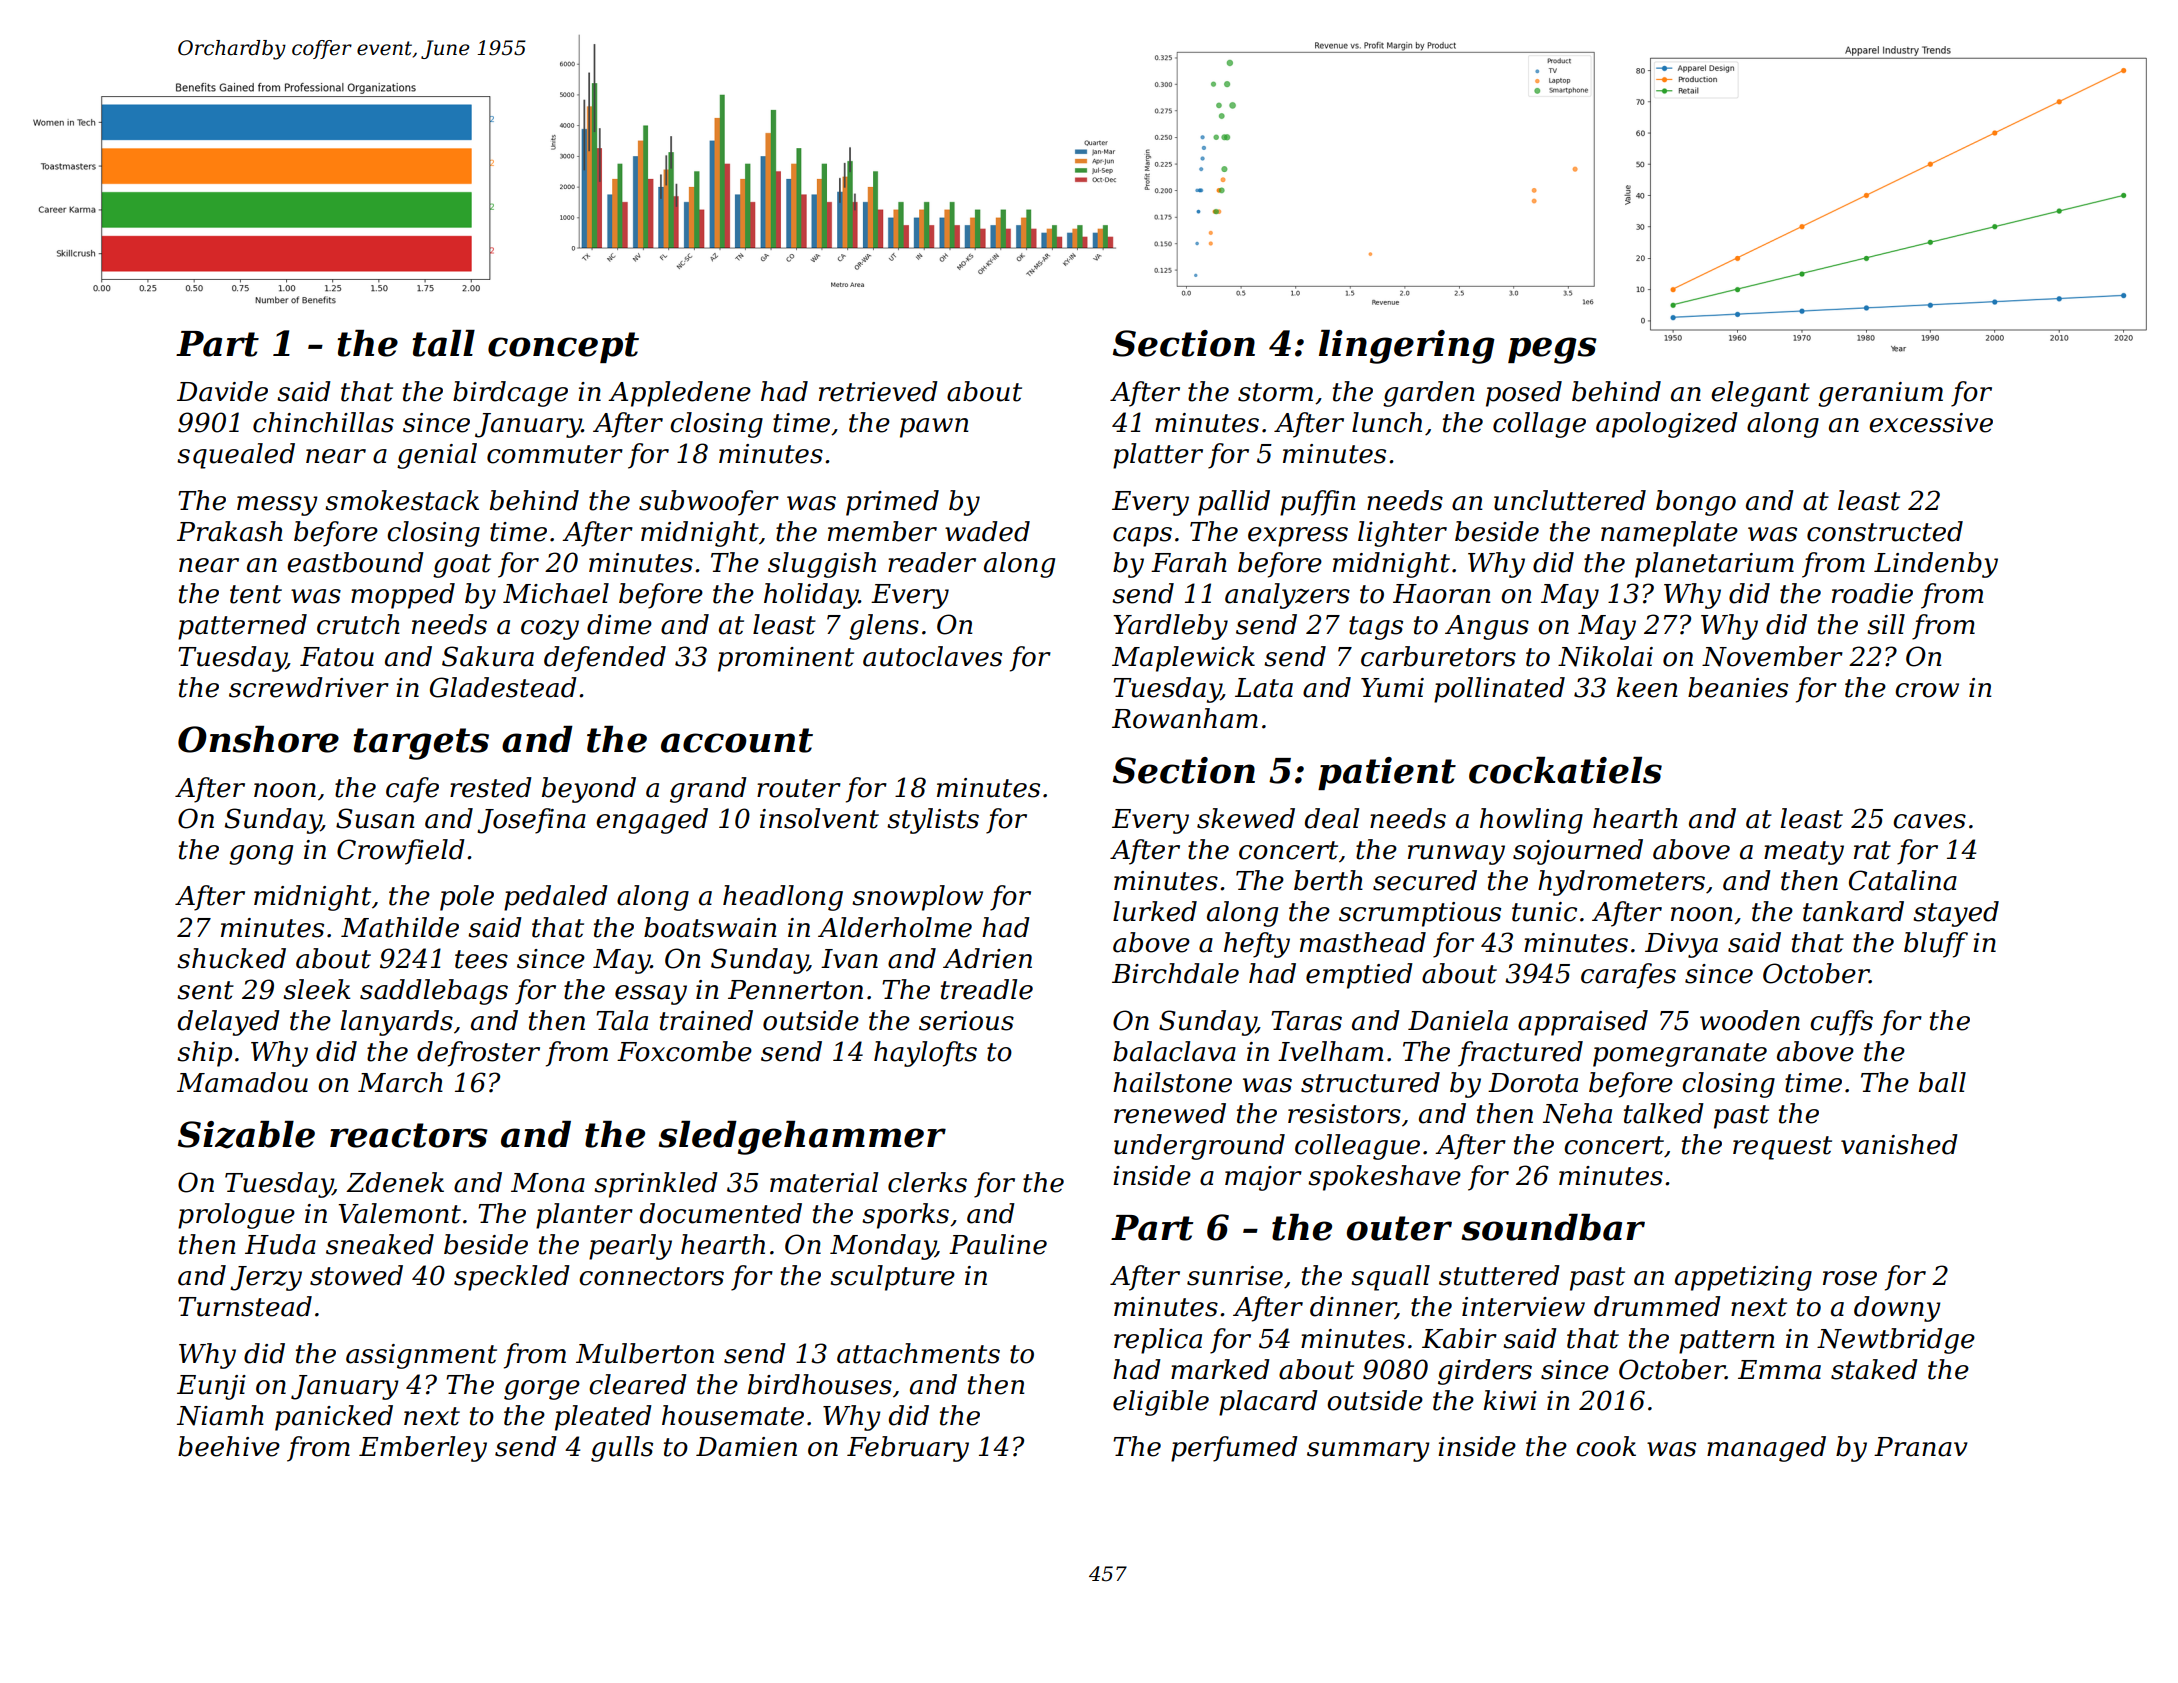 Image resolution: width=2178 pixels, height=1683 pixels. Describe the element at coordinates (556, 898) in the screenshot. I see `pedaled` at that location.
